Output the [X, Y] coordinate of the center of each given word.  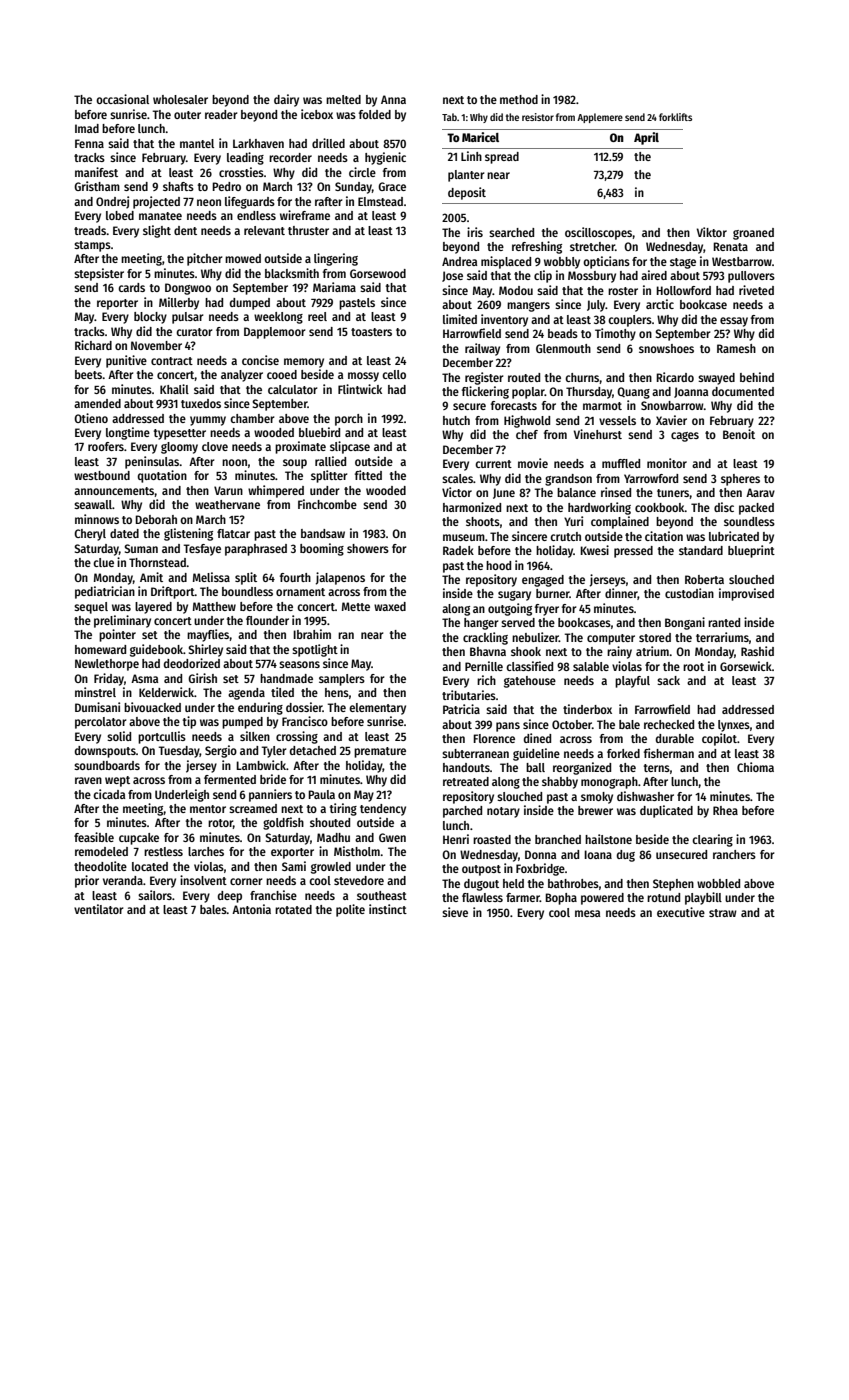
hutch [456, 420]
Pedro [226, 186]
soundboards [107, 765]
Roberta [704, 579]
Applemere [600, 118]
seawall [93, 504]
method [519, 99]
